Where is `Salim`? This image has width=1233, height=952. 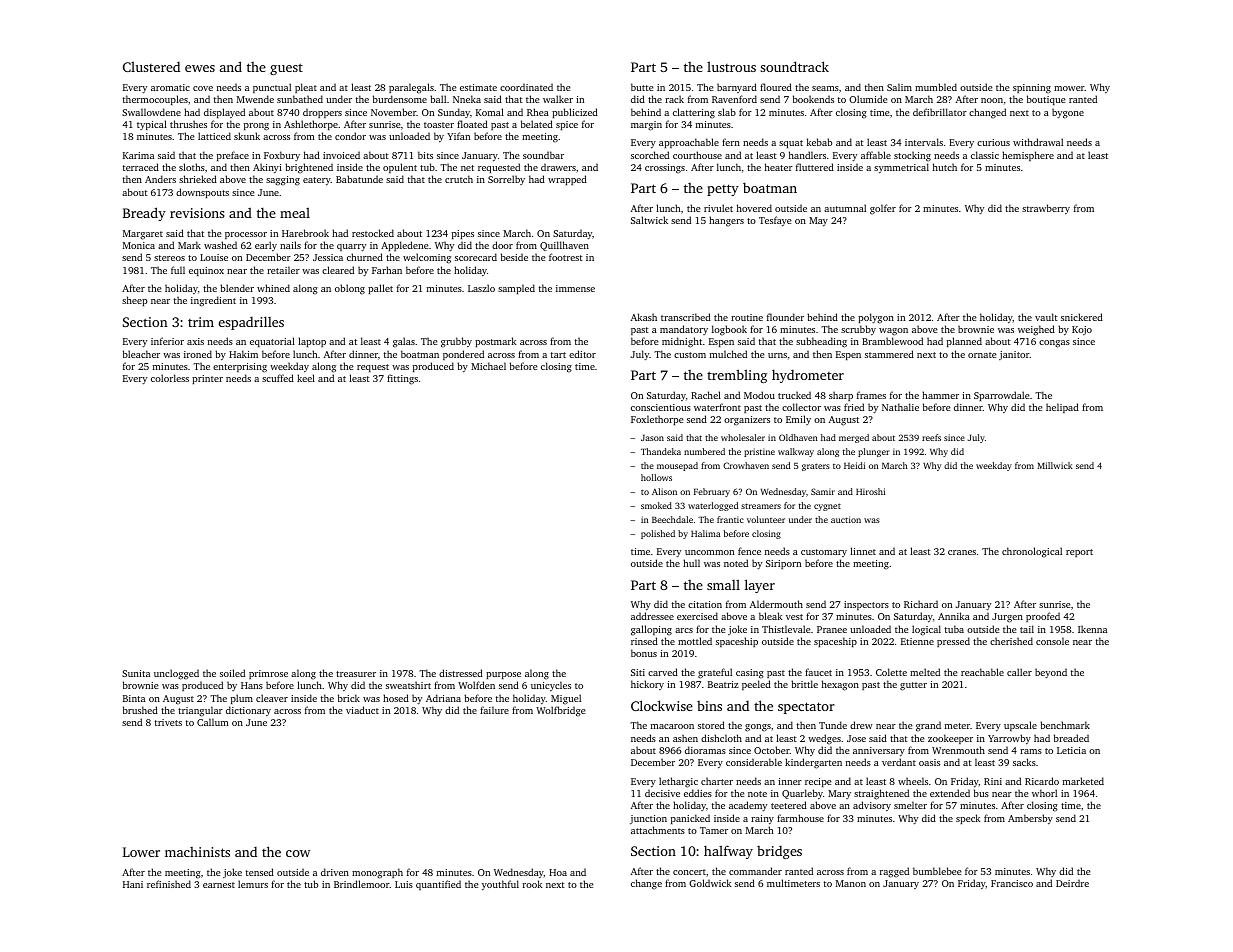 Salim is located at coordinates (899, 87).
